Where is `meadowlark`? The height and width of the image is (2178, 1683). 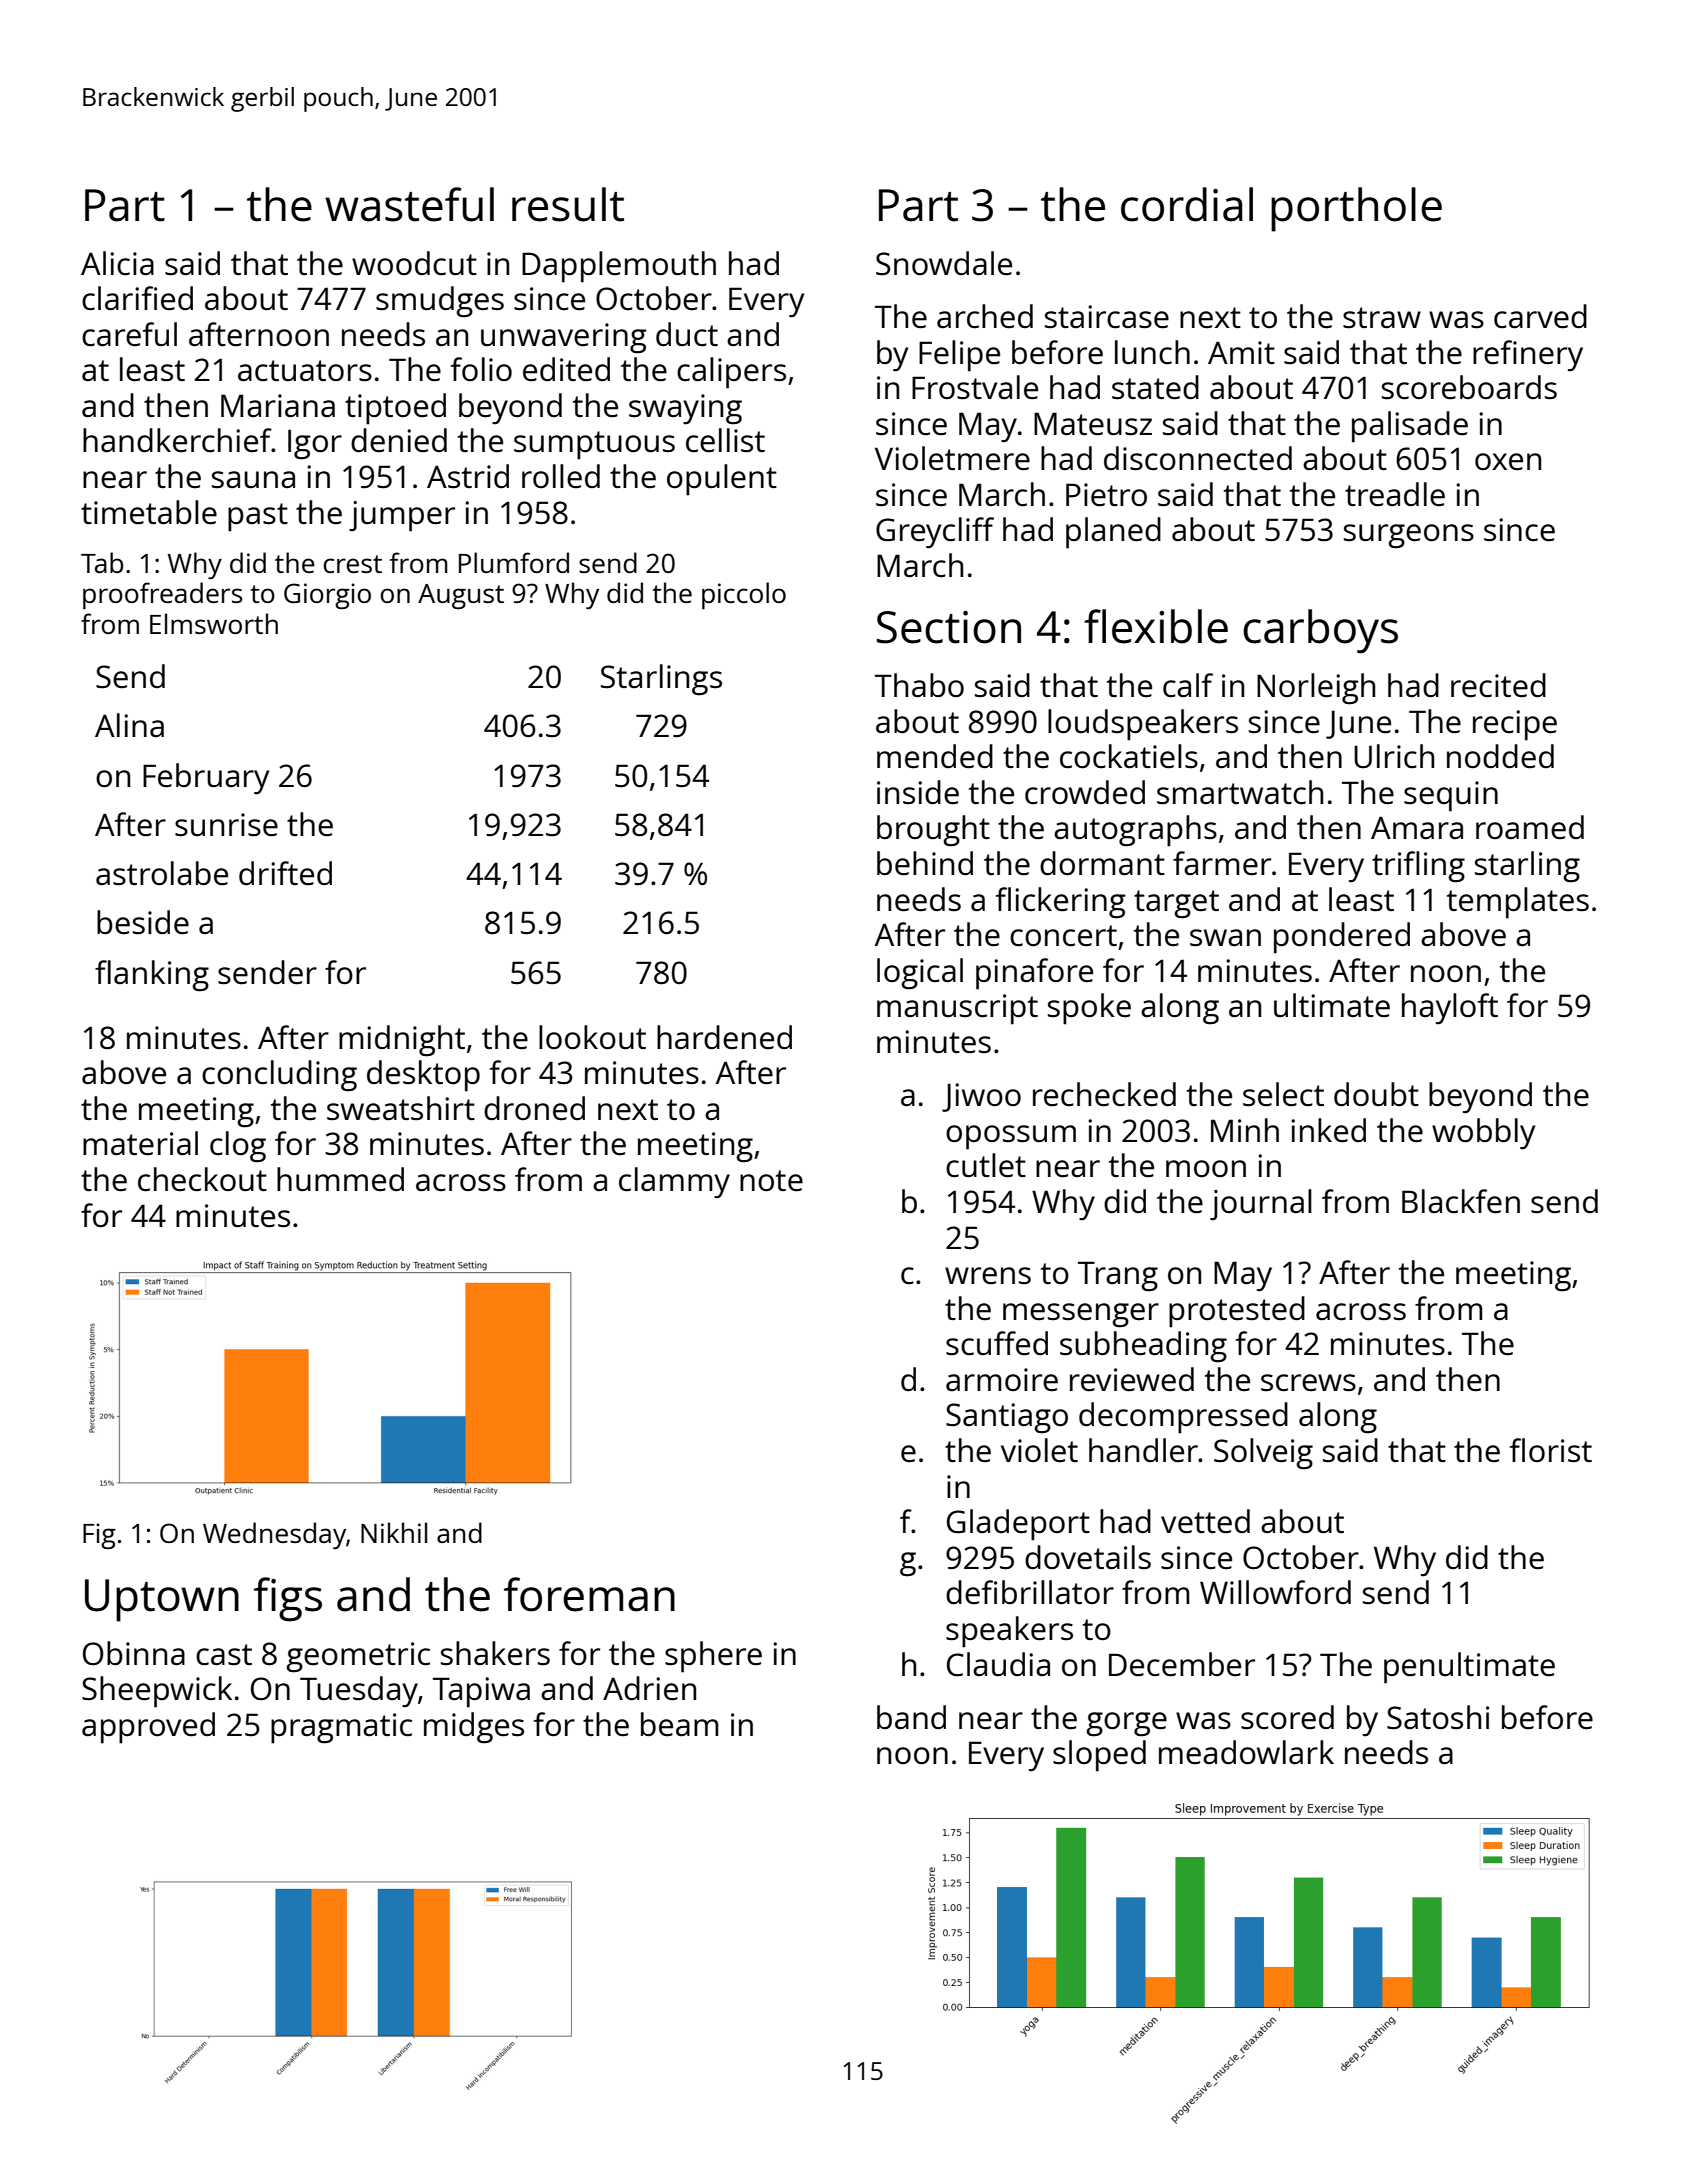
meadowlark is located at coordinates (1246, 1752).
